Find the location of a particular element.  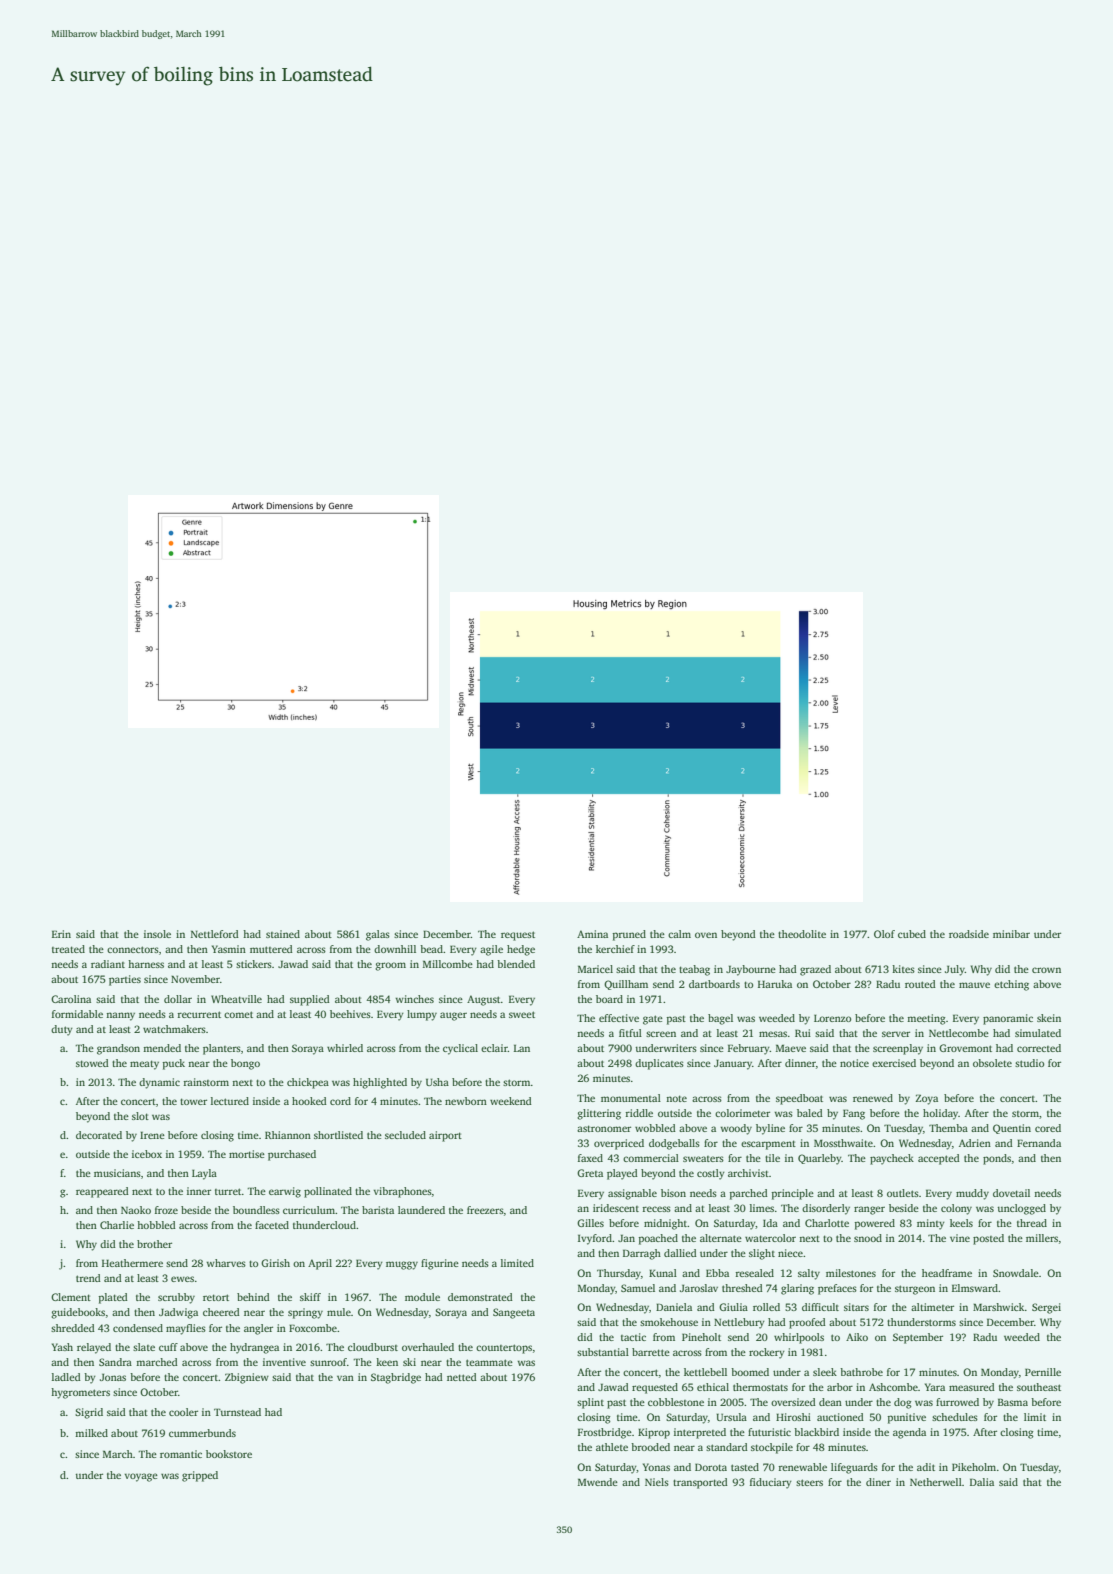

ponds is located at coordinates (997, 1159).
